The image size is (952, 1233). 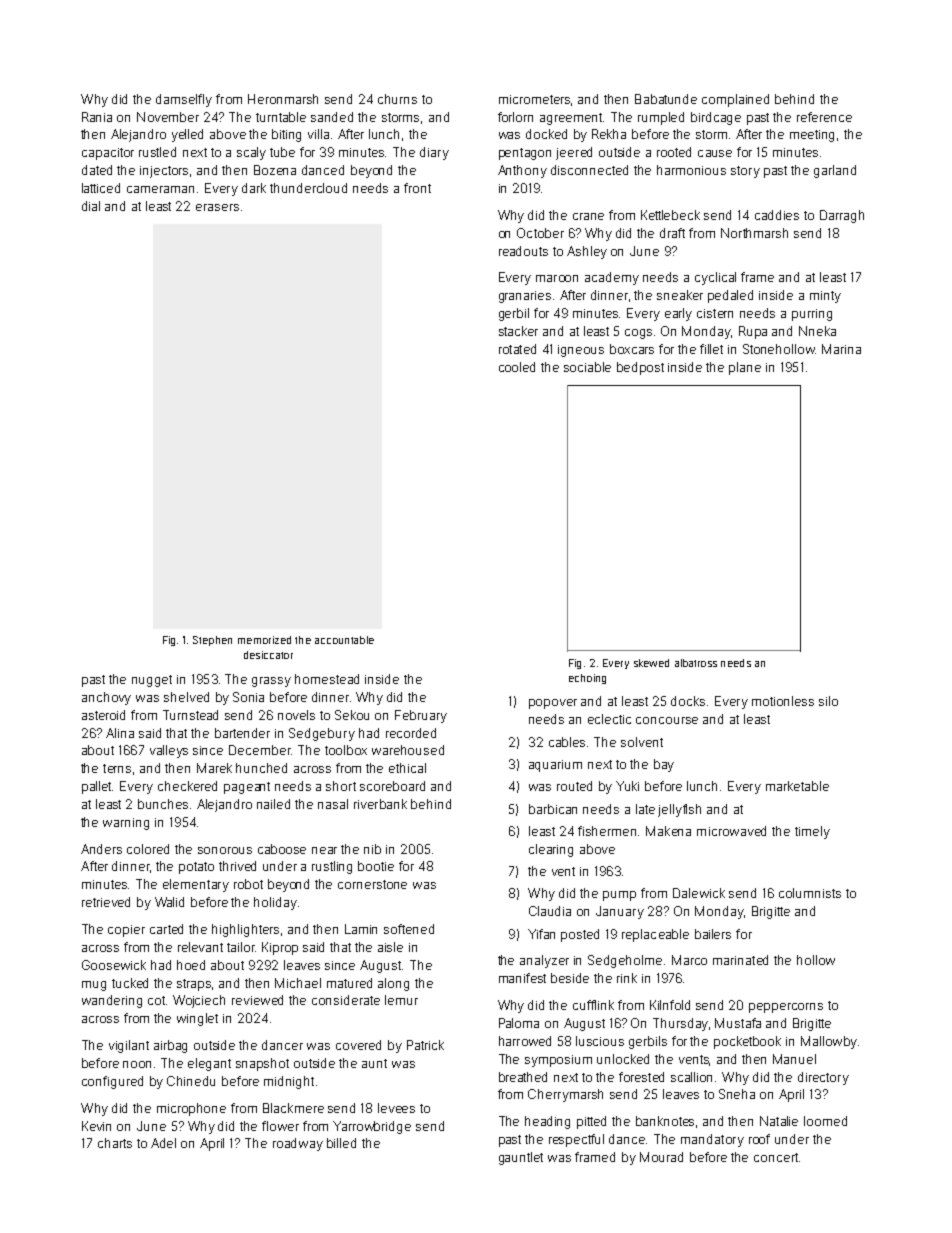 I want to click on roadway, so click(x=298, y=1144).
